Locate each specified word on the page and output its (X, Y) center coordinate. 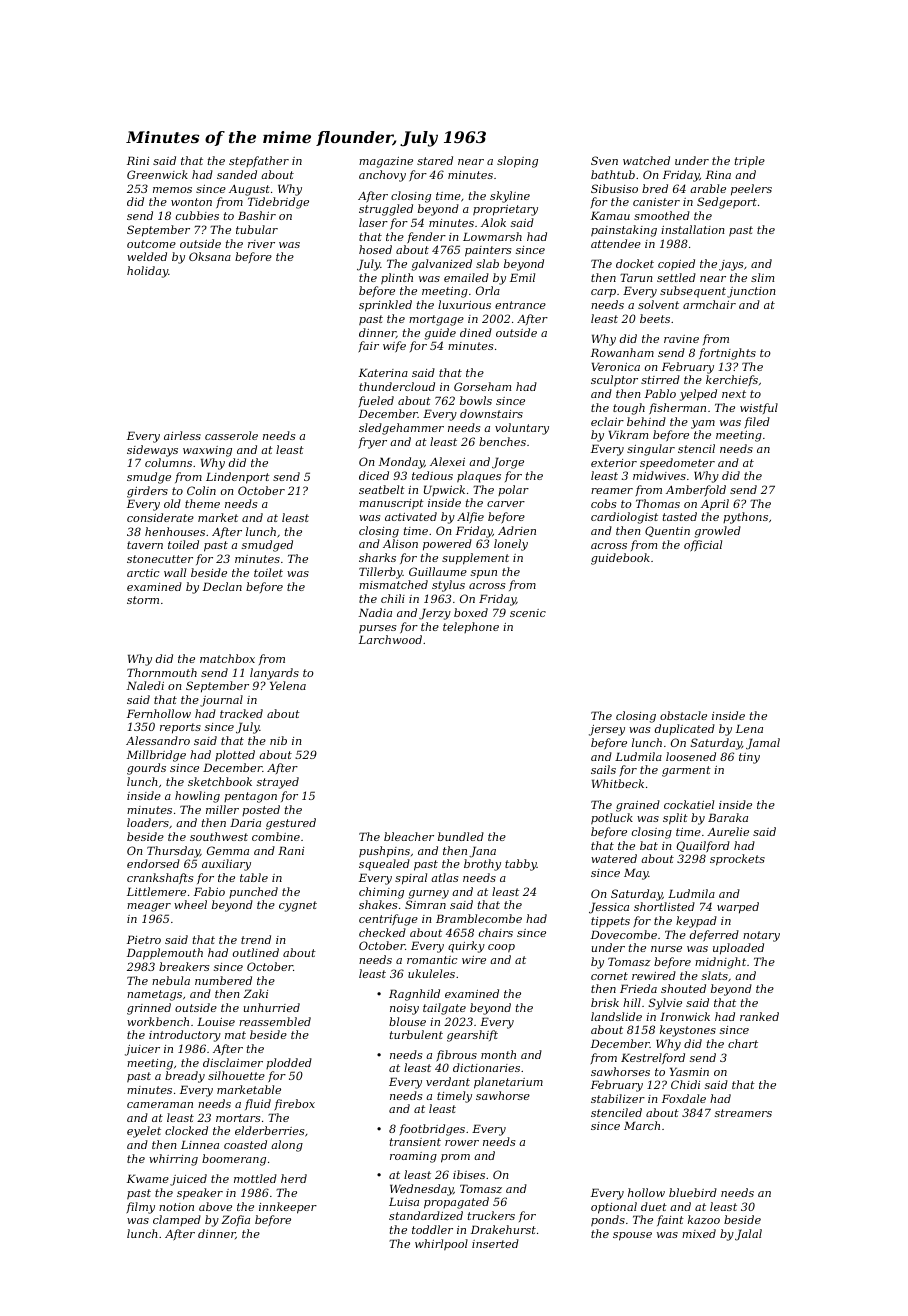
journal (221, 701)
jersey (607, 730)
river (261, 244)
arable (708, 188)
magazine (386, 162)
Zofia (235, 1220)
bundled (461, 836)
